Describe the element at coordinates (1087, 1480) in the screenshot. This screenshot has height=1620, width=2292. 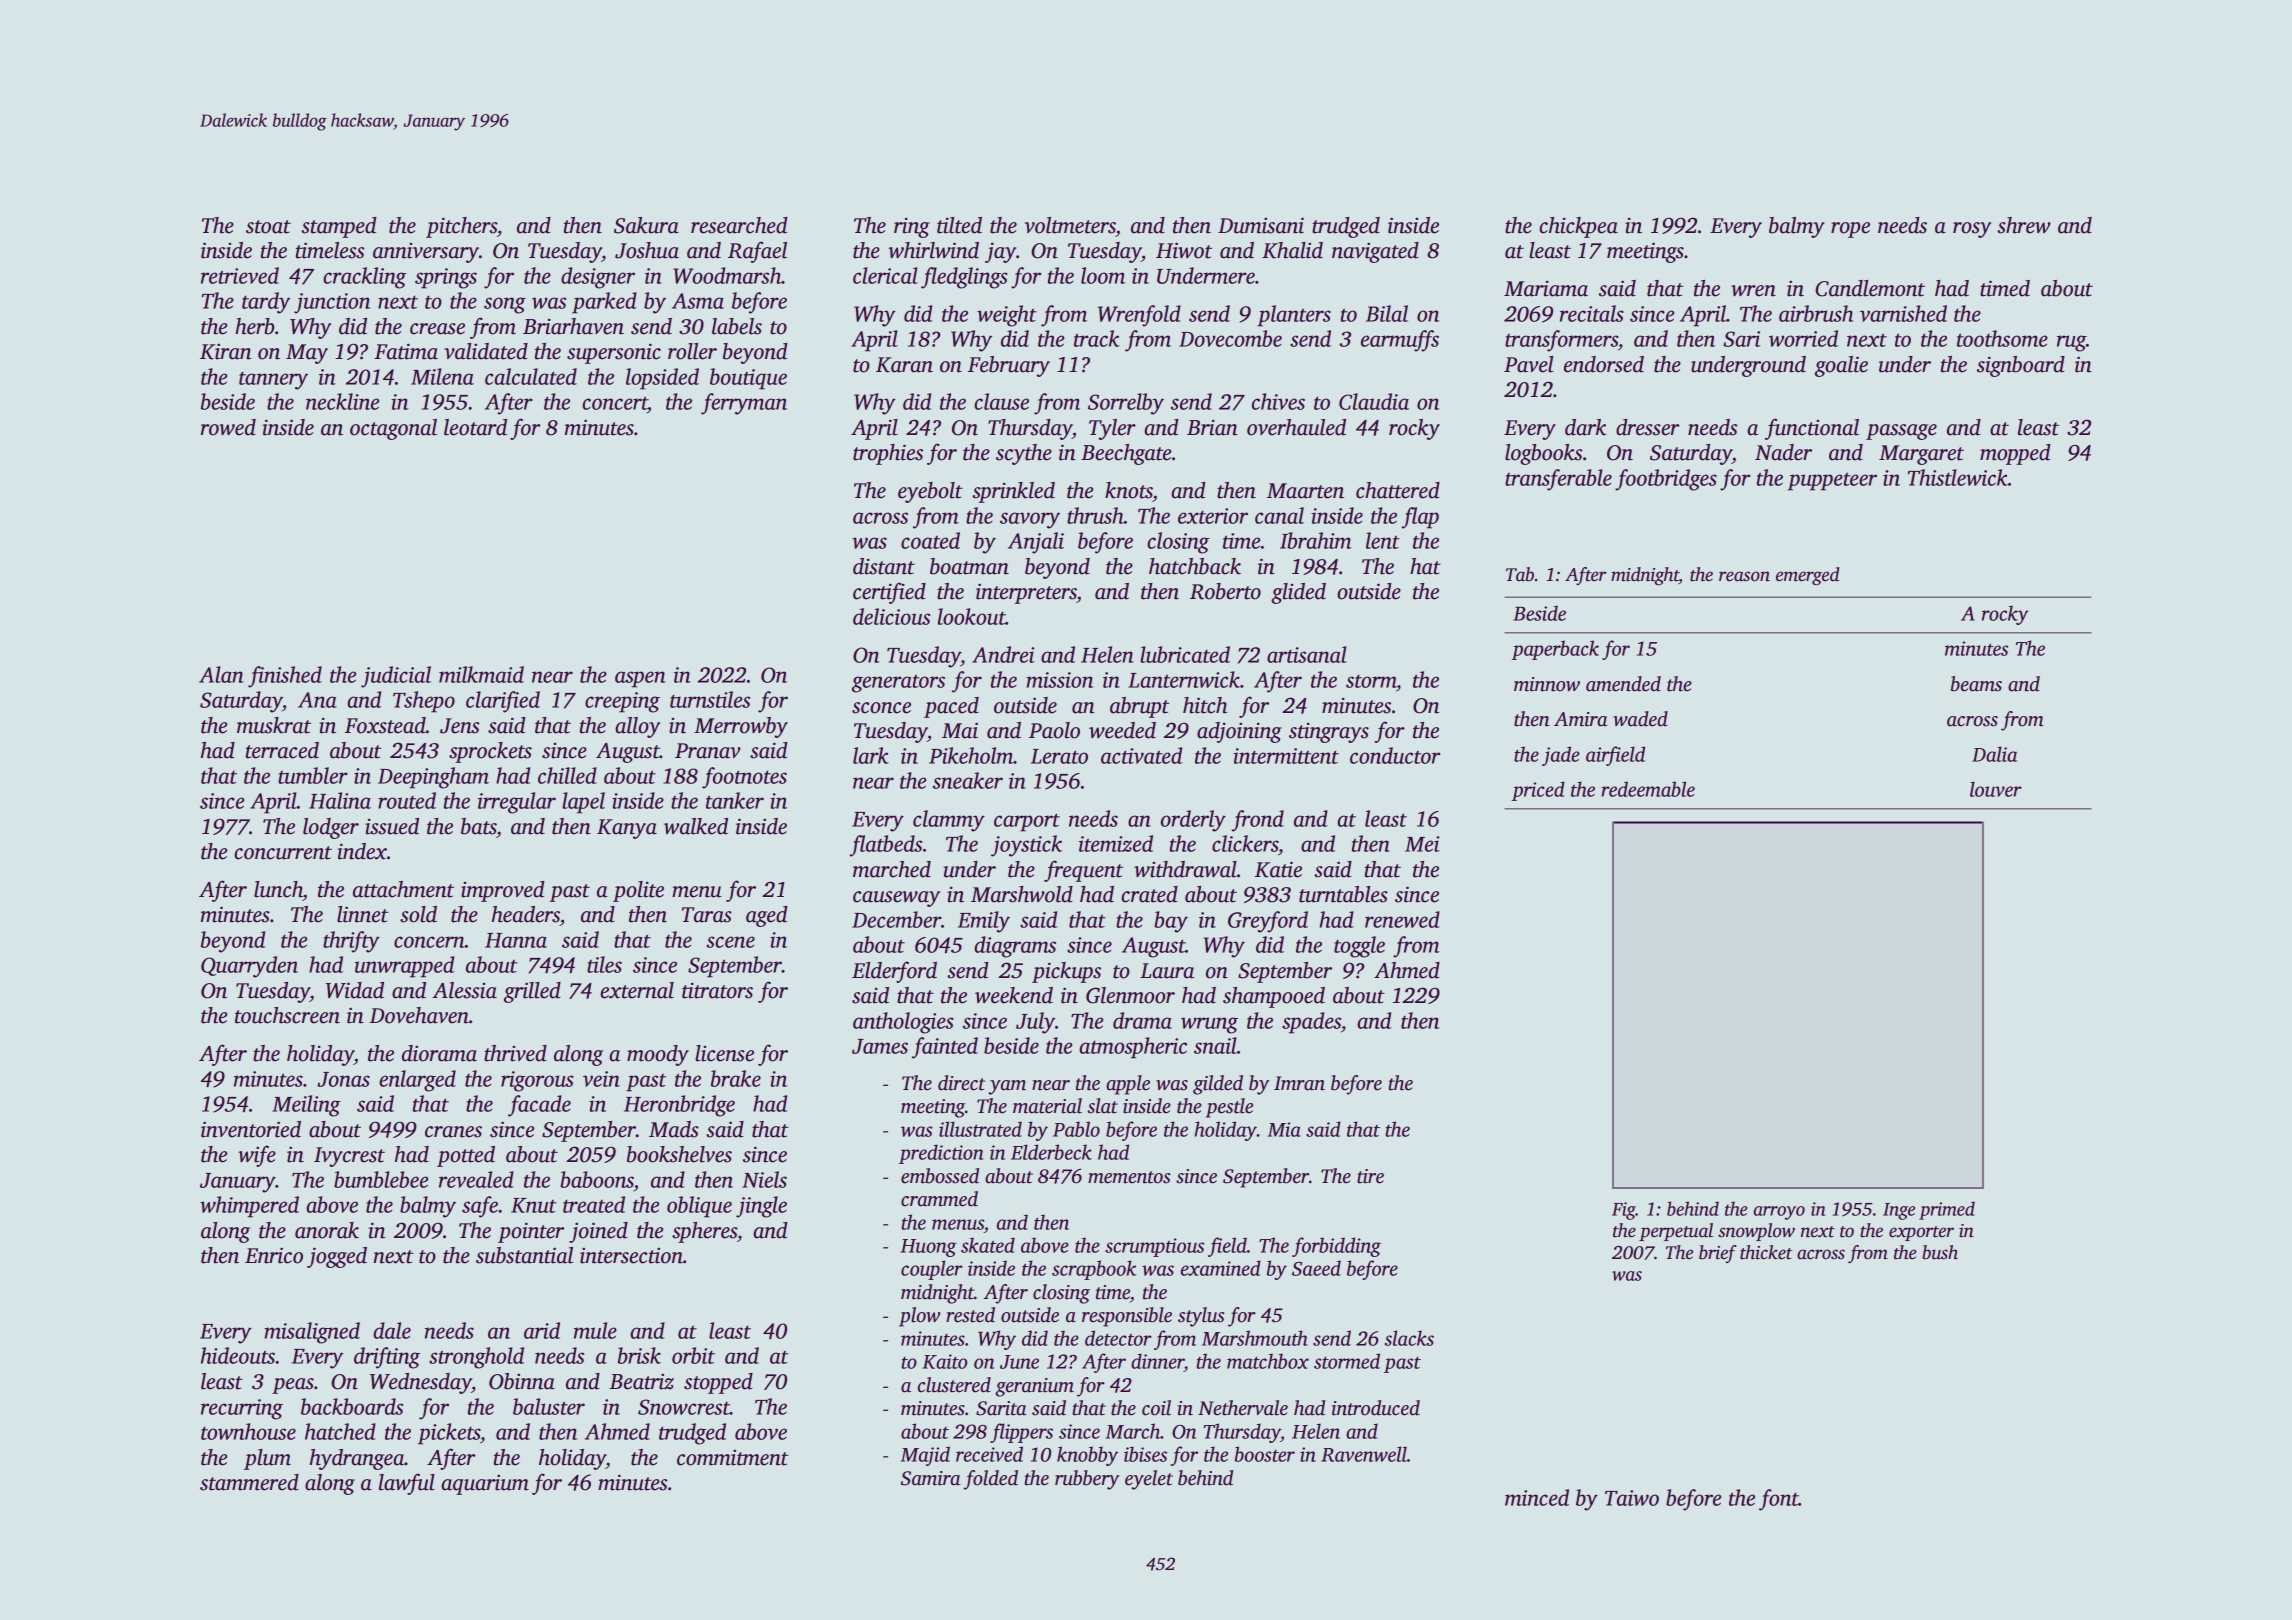
I see `rubbery` at that location.
